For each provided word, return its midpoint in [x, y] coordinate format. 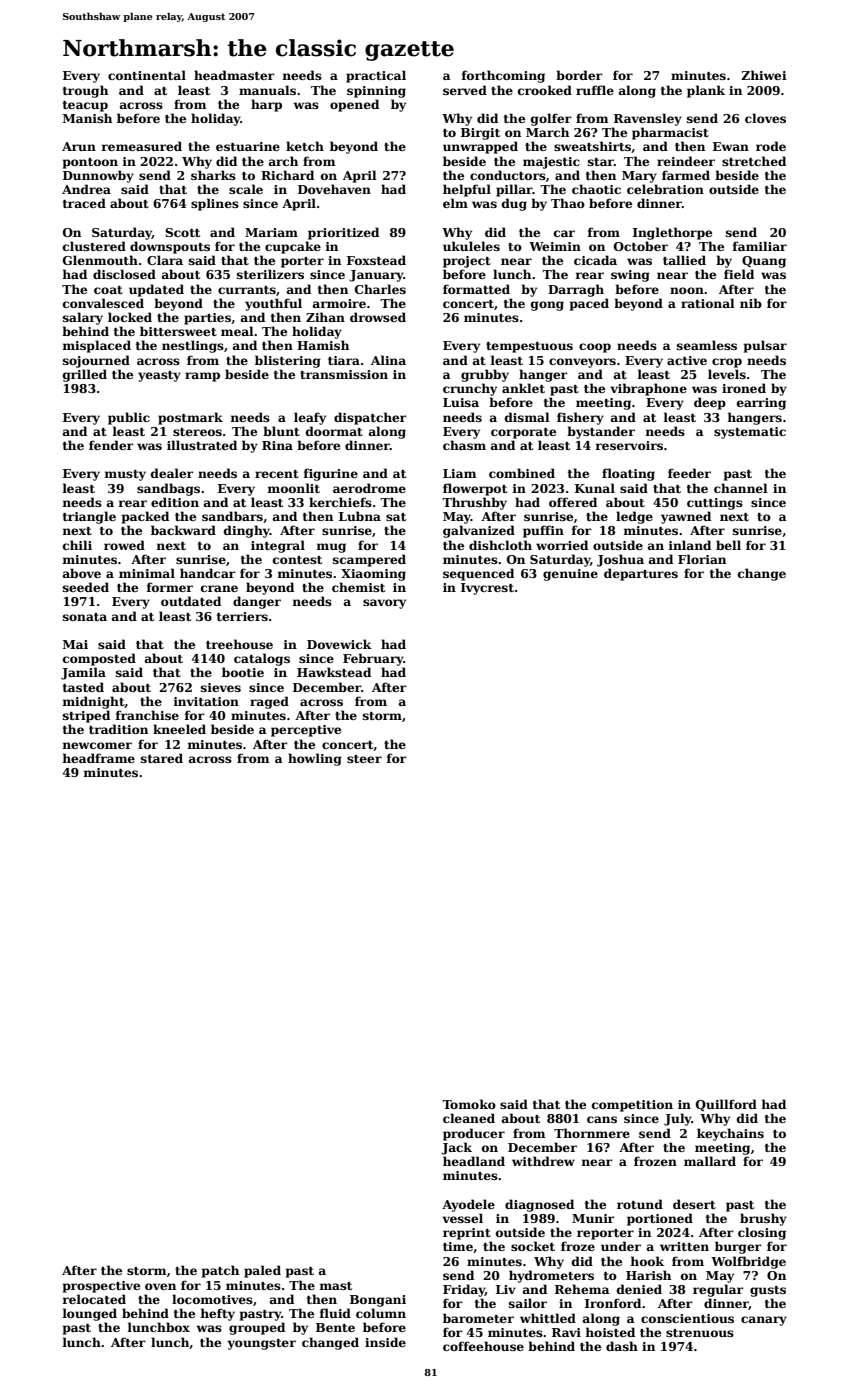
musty [125, 475]
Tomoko [469, 1104]
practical [376, 76]
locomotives [212, 1299]
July [678, 1119]
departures [641, 574]
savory [384, 604]
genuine [570, 575]
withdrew [543, 1161]
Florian [702, 559]
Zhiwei [764, 75]
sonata [85, 617]
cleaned [469, 1118]
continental [147, 75]
